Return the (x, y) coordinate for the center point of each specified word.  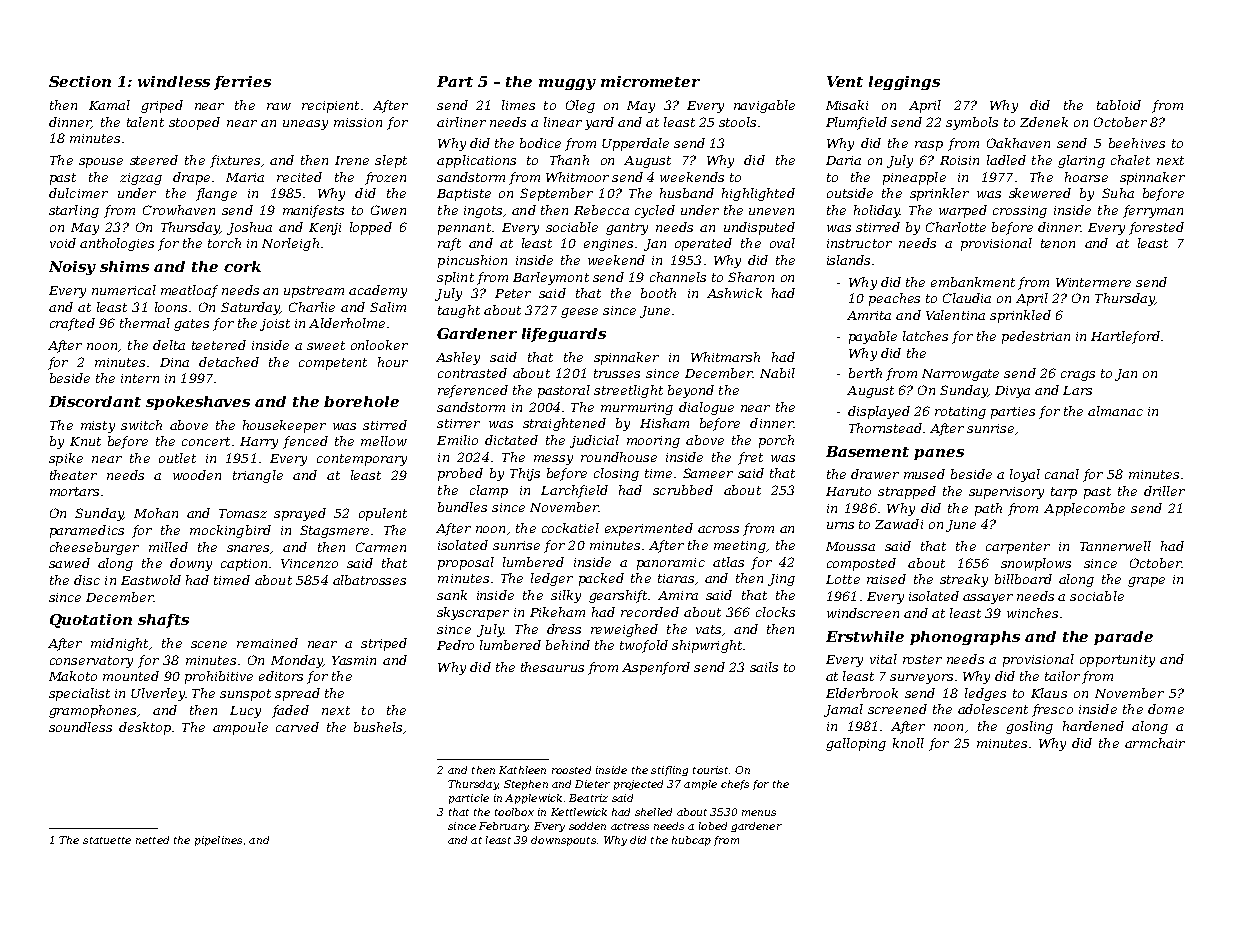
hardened (1093, 726)
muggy (567, 84)
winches (1032, 613)
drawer (875, 474)
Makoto (73, 676)
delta (169, 345)
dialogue (706, 408)
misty (98, 427)
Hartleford (1125, 337)
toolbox (514, 812)
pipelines (218, 841)
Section (80, 81)
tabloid (1119, 105)
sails (764, 667)
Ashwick (734, 293)
